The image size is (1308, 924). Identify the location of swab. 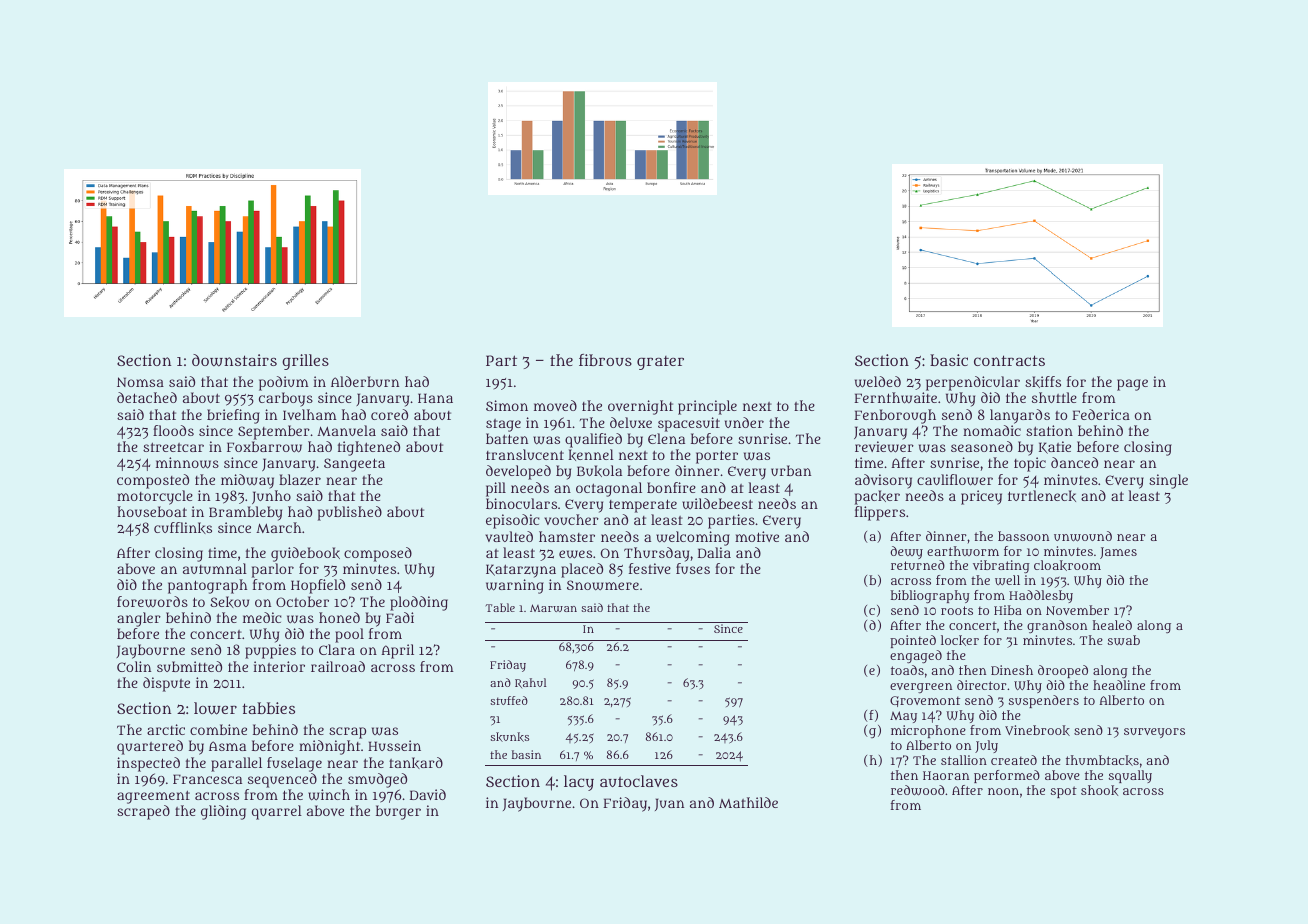
(1124, 640).
